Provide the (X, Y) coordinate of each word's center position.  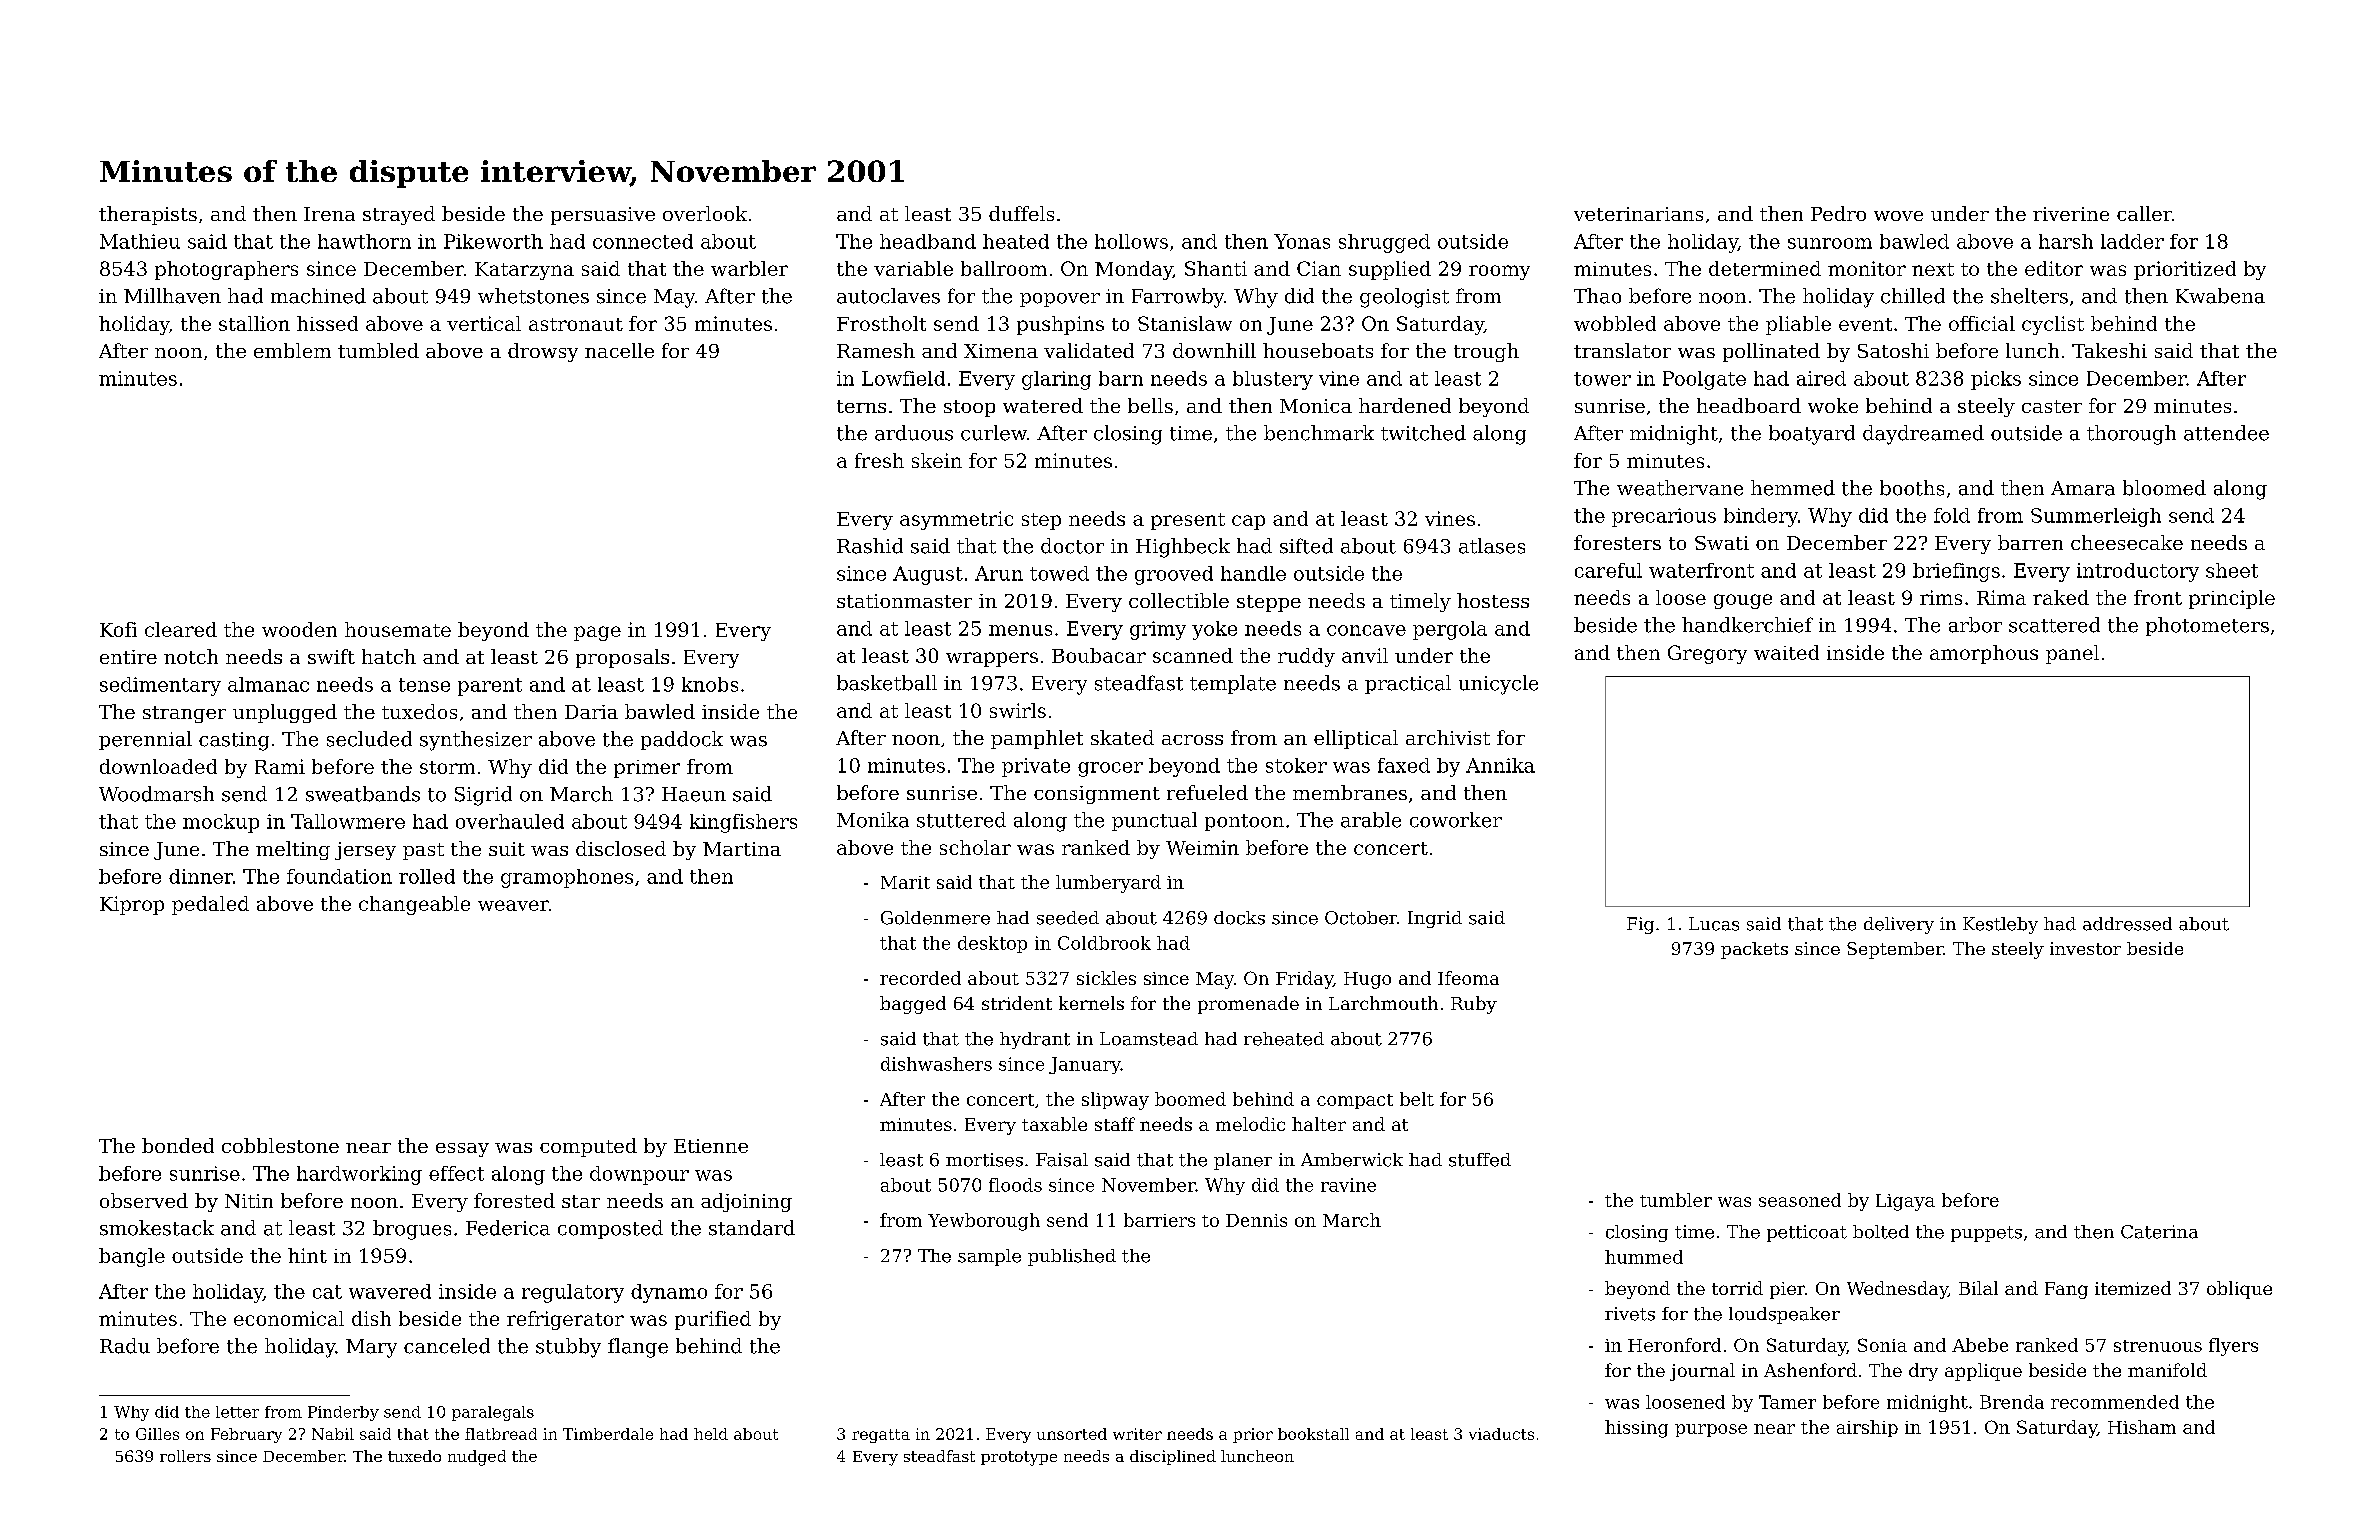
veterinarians (1638, 214)
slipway (1115, 1101)
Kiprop (132, 905)
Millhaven (172, 296)
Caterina (2159, 1232)
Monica (1316, 406)
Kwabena (2220, 296)
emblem (292, 350)
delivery (1899, 925)
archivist (1448, 737)
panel (2072, 654)
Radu (125, 1346)
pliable (1798, 325)
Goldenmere (935, 918)
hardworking (359, 1175)
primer (647, 769)
